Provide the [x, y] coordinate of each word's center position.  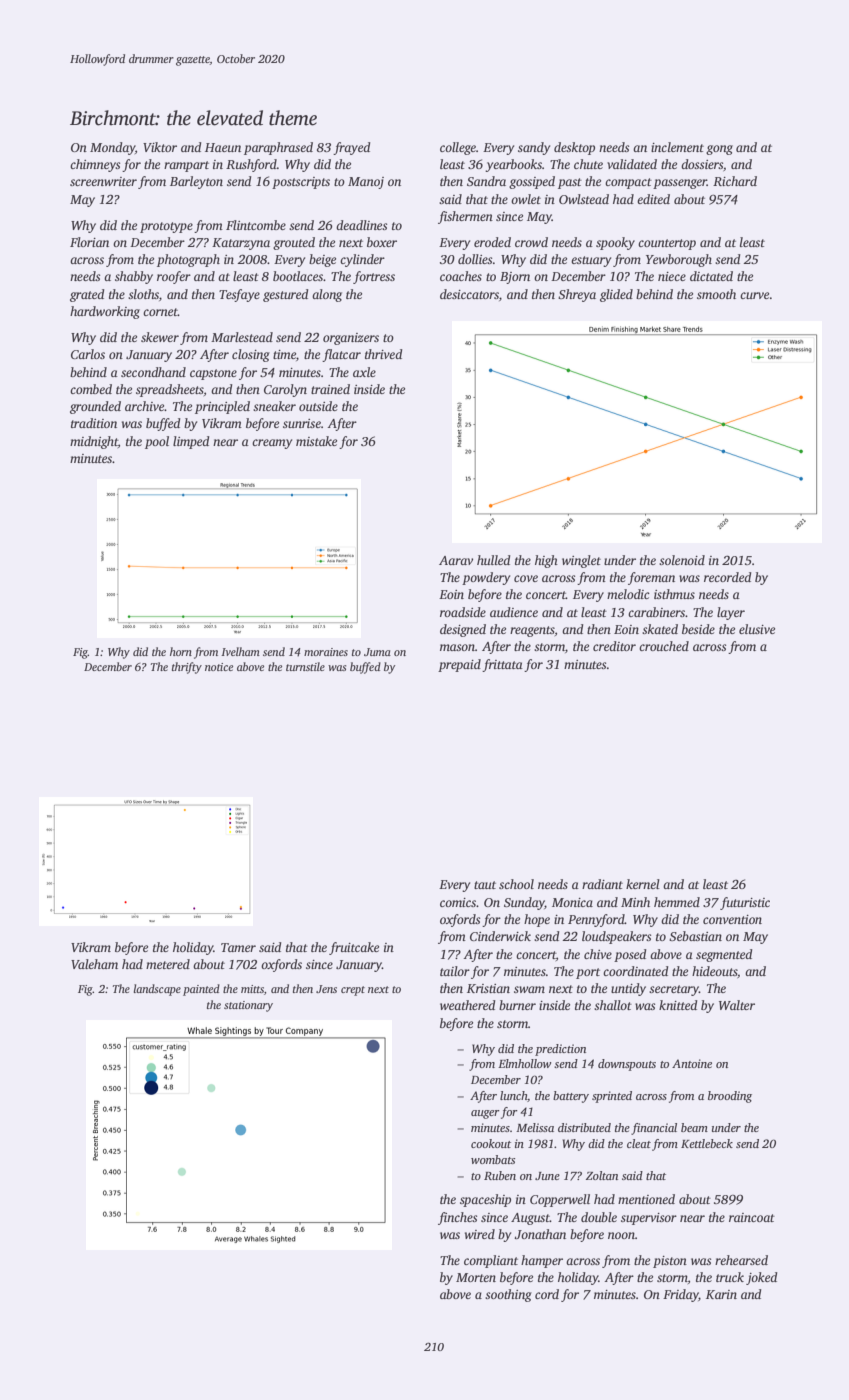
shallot [613, 1005]
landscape [157, 990]
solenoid [682, 560]
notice [219, 667]
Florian [89, 242]
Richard [735, 181]
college [458, 148]
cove [526, 578]
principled [222, 407]
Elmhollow [525, 1063]
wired [480, 1234]
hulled [494, 560]
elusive [757, 629]
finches [457, 1218]
